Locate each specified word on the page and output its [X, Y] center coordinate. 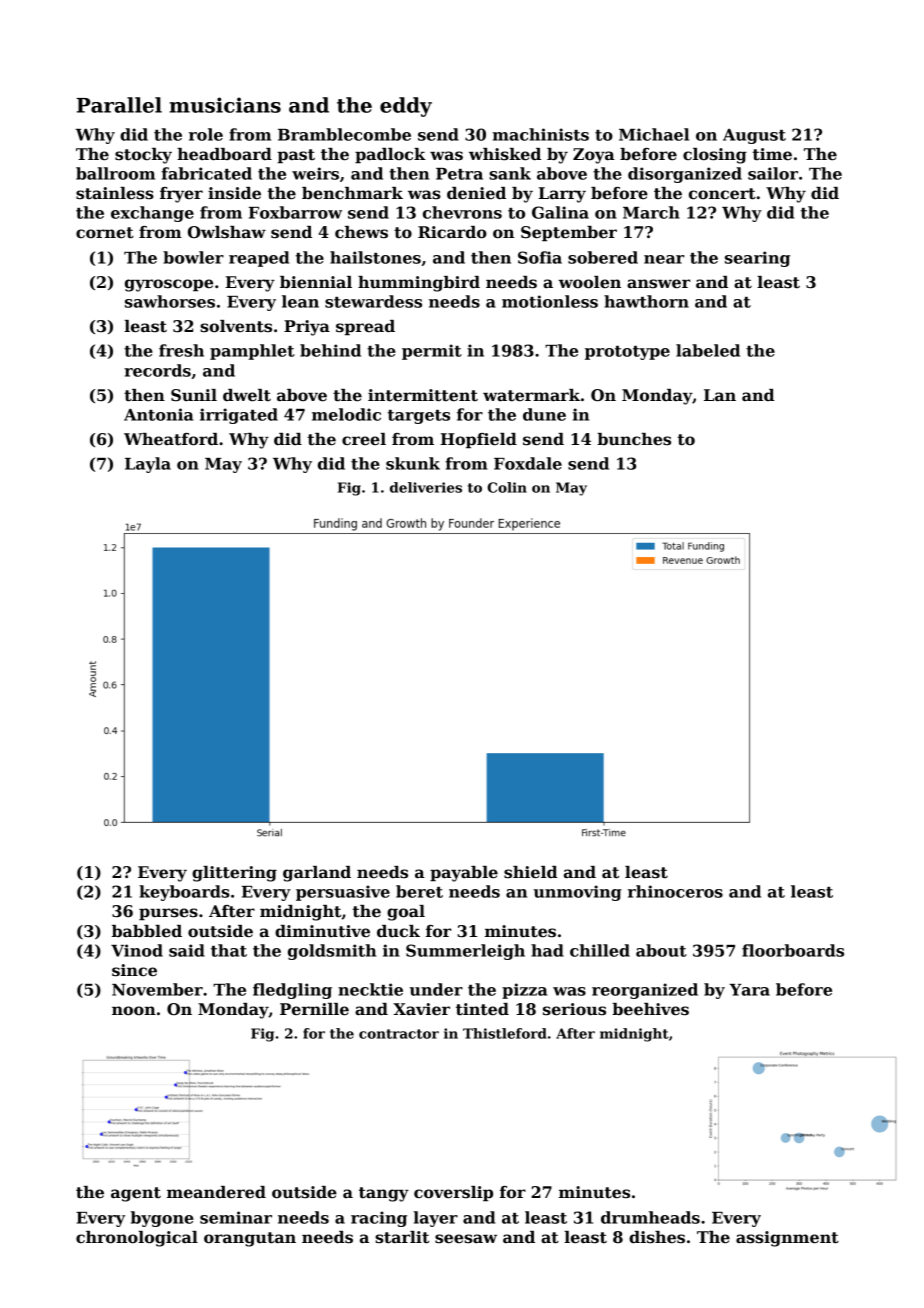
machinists [541, 134]
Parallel [119, 105]
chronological [137, 1239]
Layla [148, 465]
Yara [749, 990]
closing [715, 156]
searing [757, 259]
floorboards [793, 950]
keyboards [184, 893]
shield [531, 872]
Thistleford [505, 1033]
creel [364, 439]
